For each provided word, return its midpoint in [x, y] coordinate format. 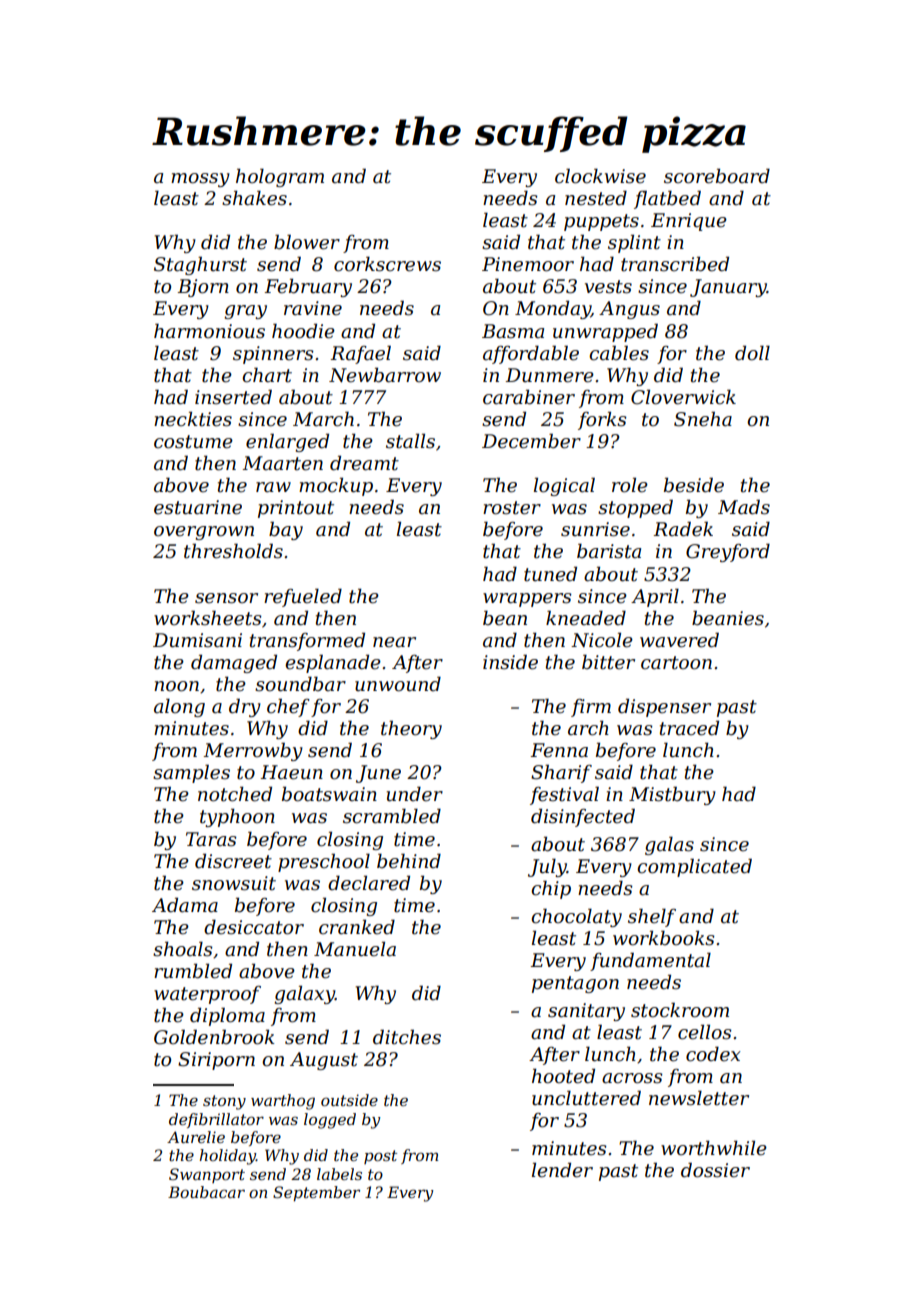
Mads [744, 507]
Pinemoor [528, 264]
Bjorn [203, 288]
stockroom [680, 1010]
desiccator [254, 927]
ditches [407, 1037]
